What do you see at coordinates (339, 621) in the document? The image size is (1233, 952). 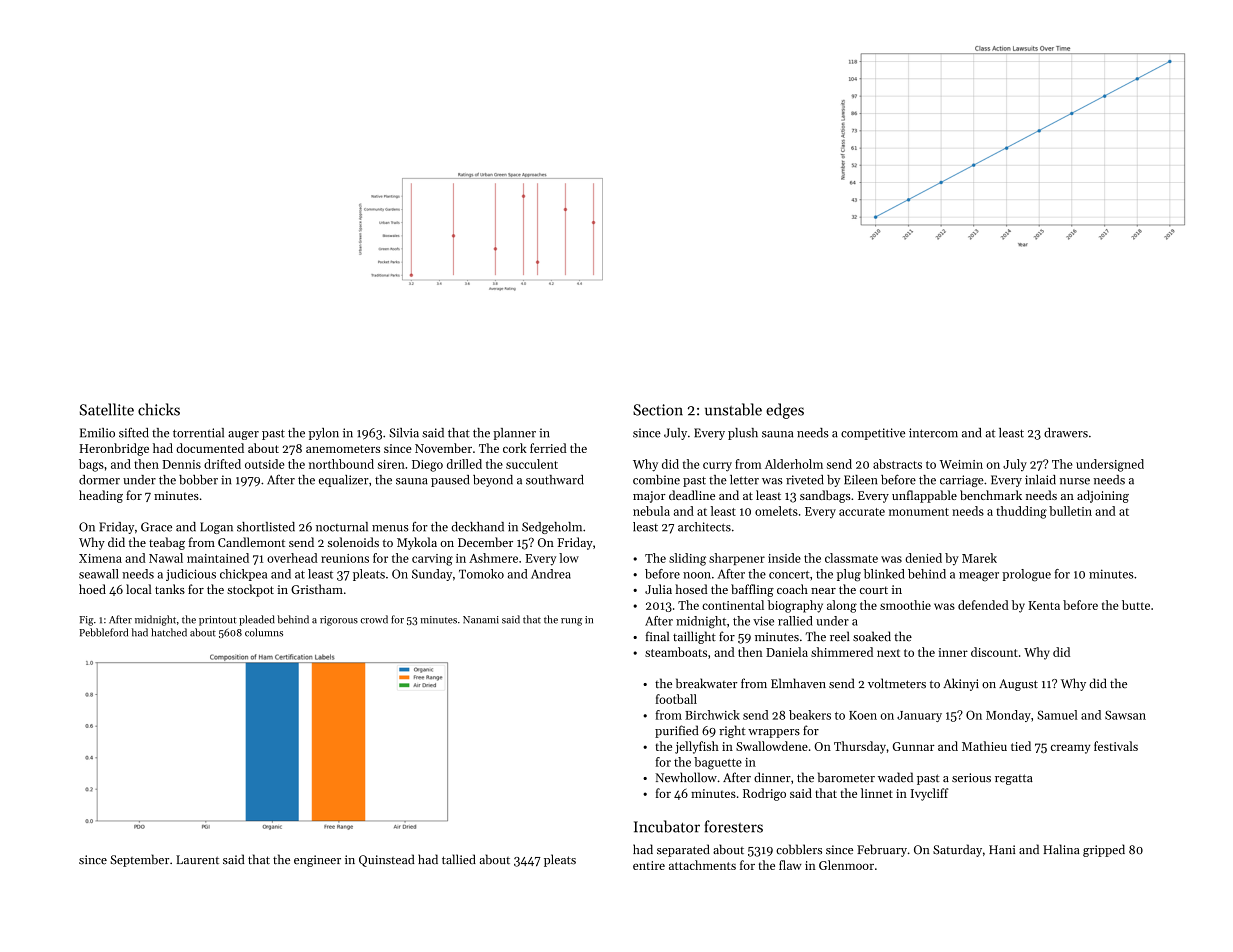 I see `rigorous` at bounding box center [339, 621].
